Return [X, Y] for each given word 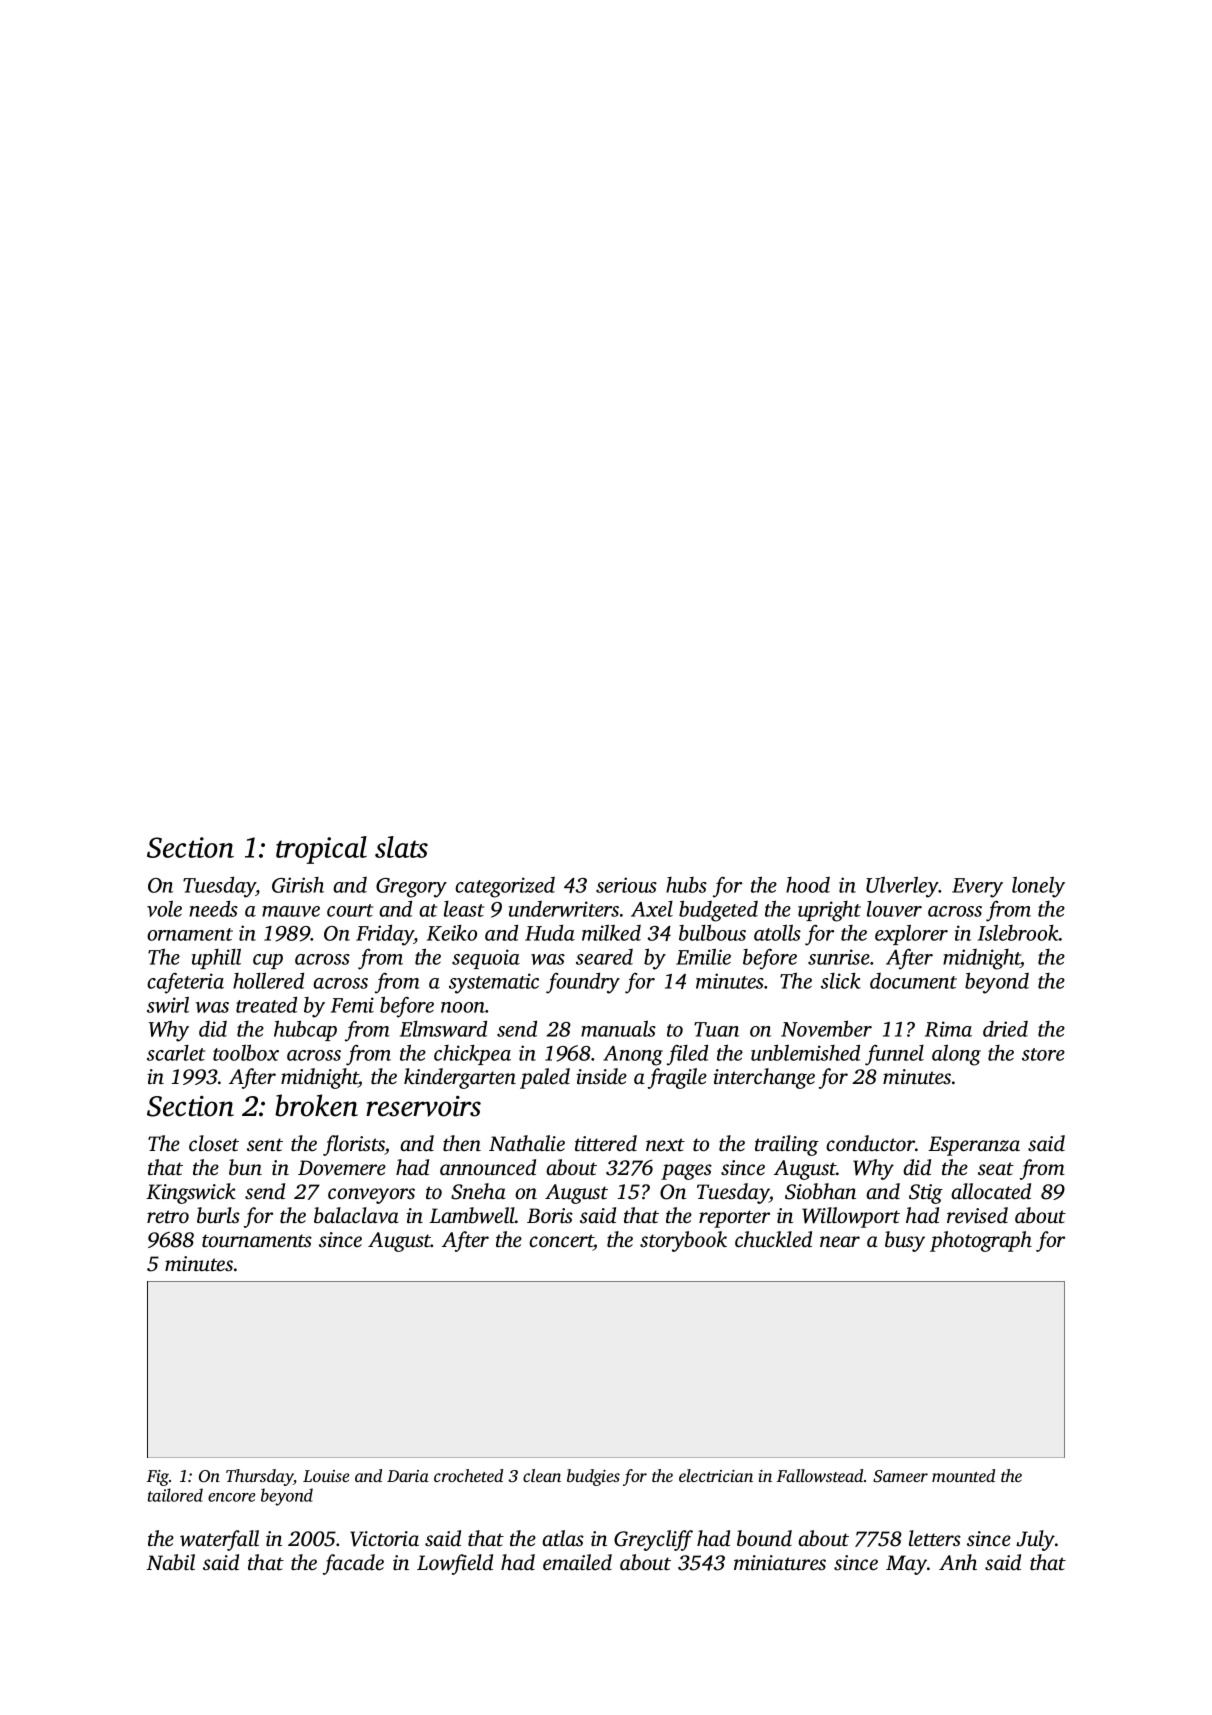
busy [905, 1241]
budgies [593, 1477]
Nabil [170, 1562]
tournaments [257, 1241]
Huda [550, 933]
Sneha [478, 1191]
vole [164, 908]
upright [829, 911]
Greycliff [653, 1540]
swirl [168, 1004]
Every [977, 888]
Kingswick [191, 1193]
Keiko [452, 933]
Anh [958, 1562]
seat [996, 1168]
